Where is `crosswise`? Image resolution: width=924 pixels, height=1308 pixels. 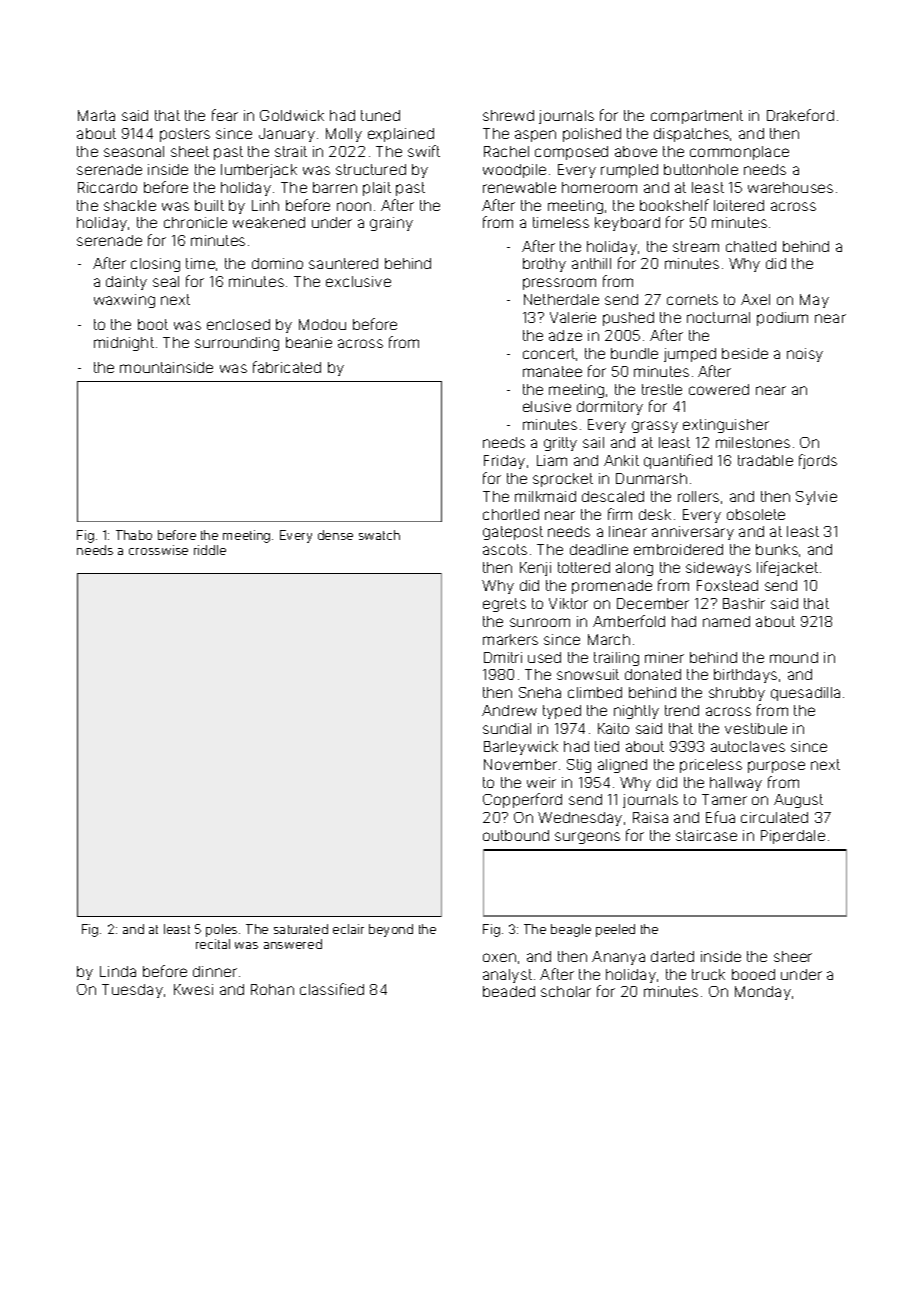
crosswise is located at coordinates (158, 550).
